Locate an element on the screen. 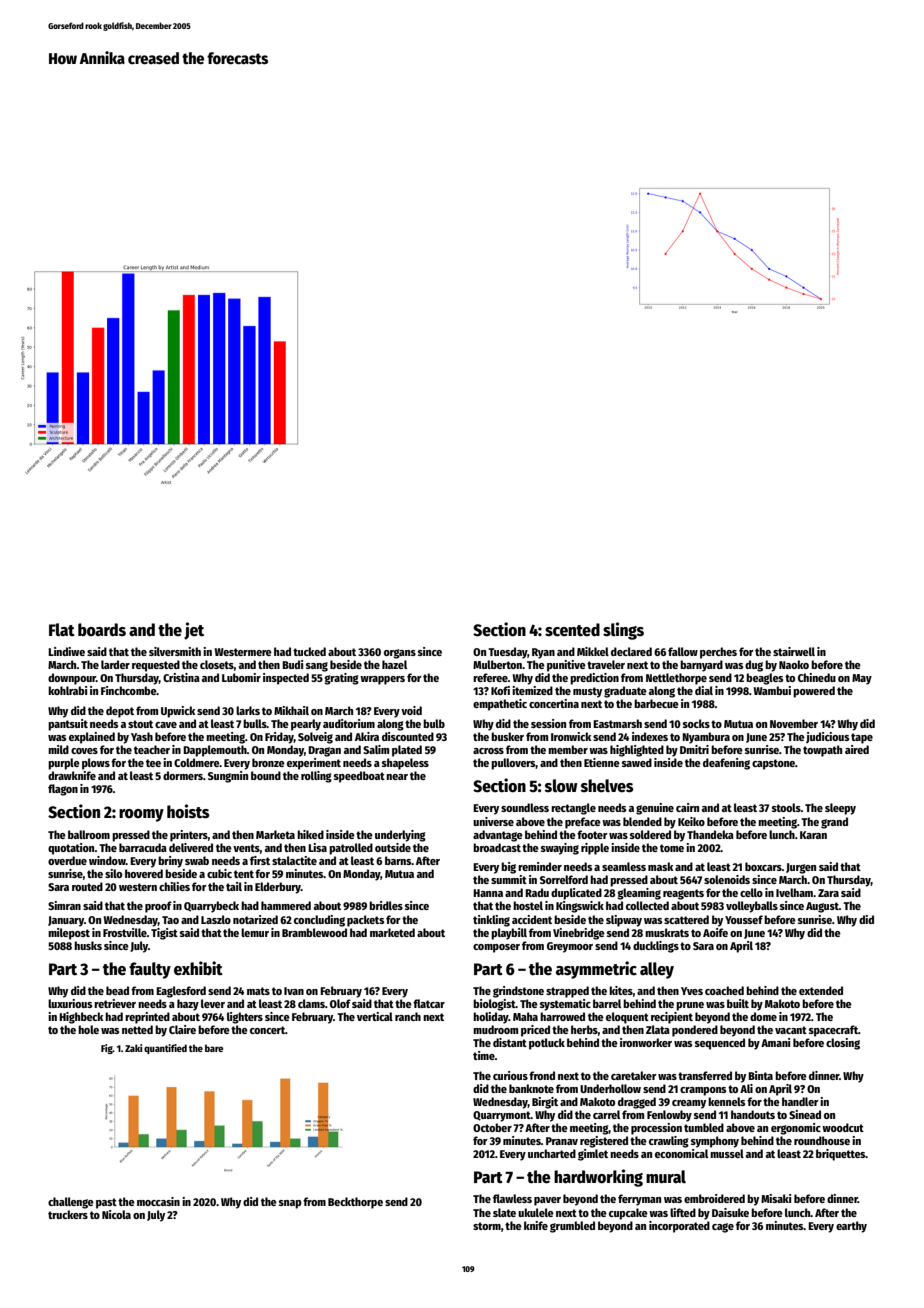 The width and height of the screenshot is (924, 1308). coached is located at coordinates (724, 990).
